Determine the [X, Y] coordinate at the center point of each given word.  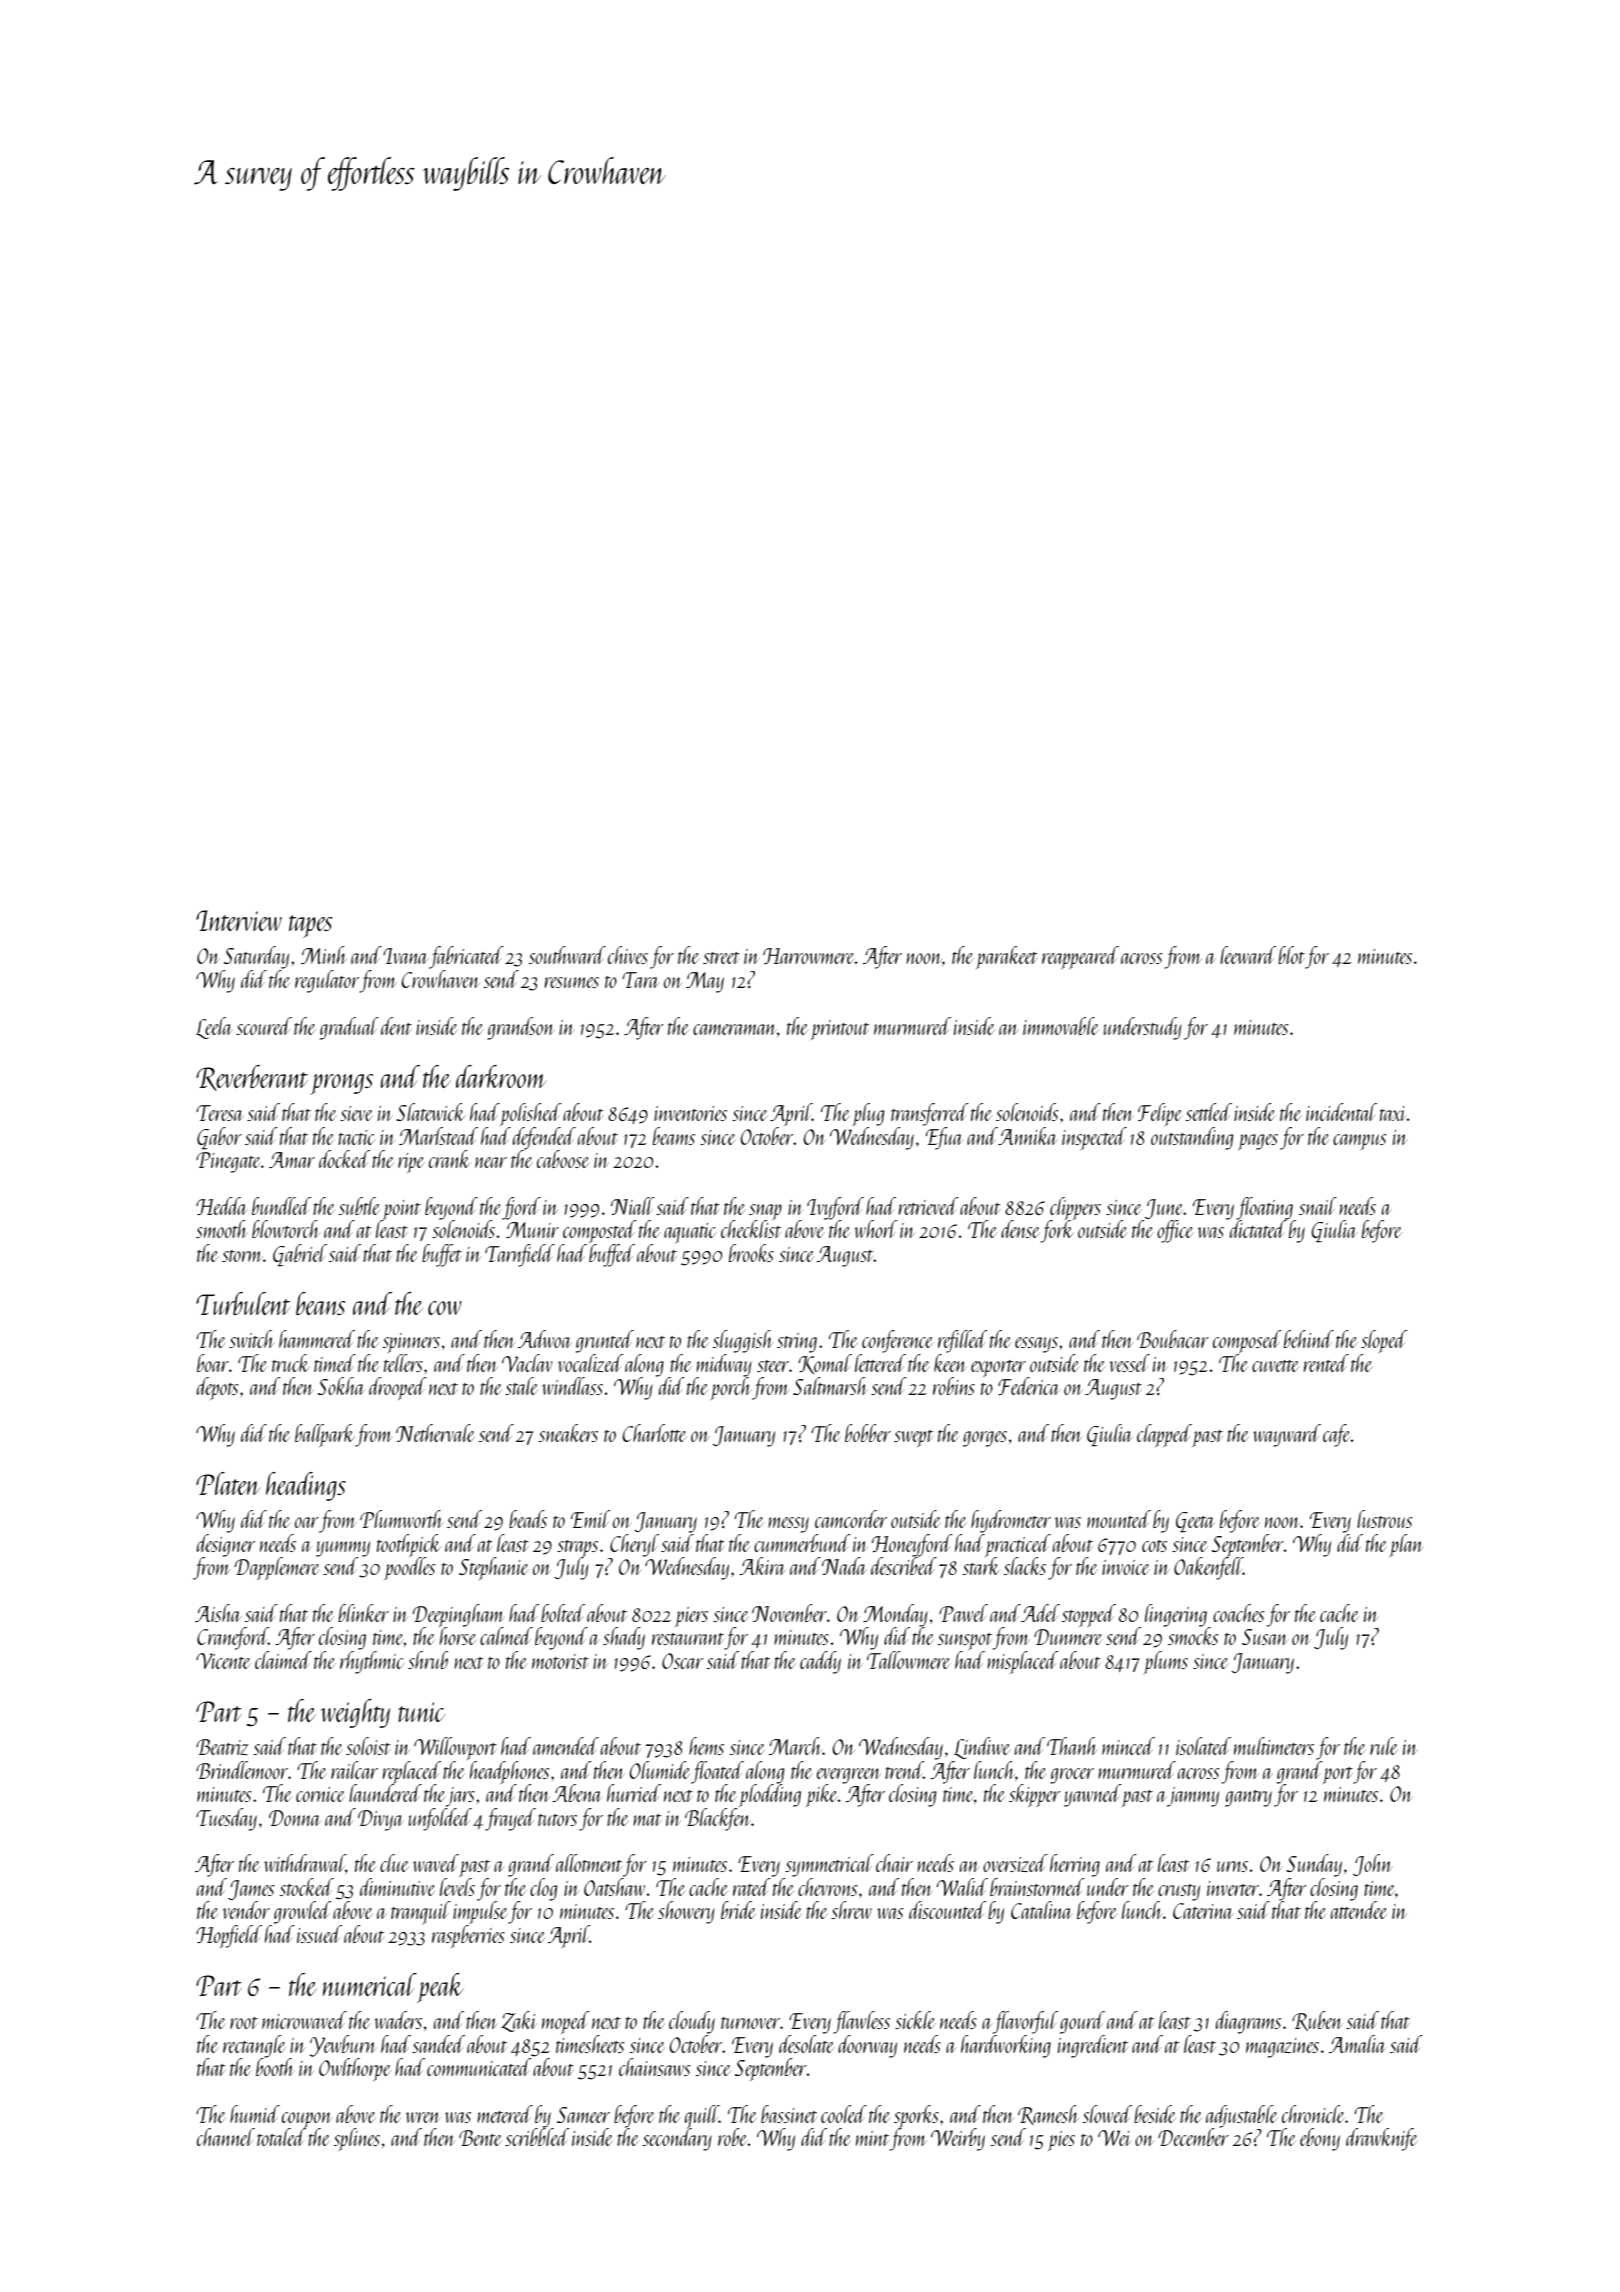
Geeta [1195, 1522]
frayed [510, 1819]
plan [1407, 1545]
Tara [640, 980]
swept [913, 1438]
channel [226, 2137]
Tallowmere [909, 1660]
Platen [228, 1483]
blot [1291, 955]
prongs [341, 1084]
